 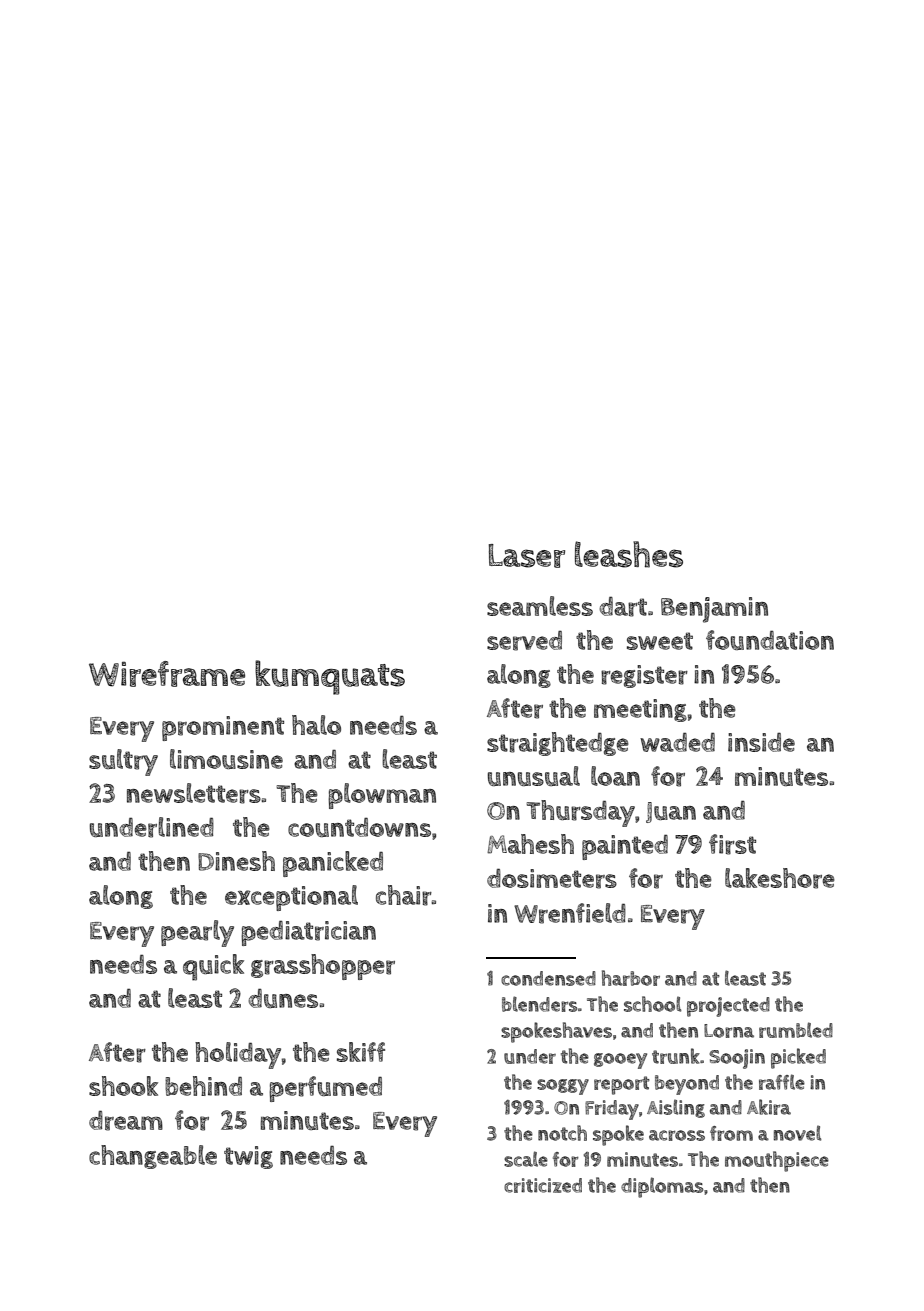 What do you see at coordinates (167, 674) in the screenshot?
I see `Wireframe` at bounding box center [167, 674].
